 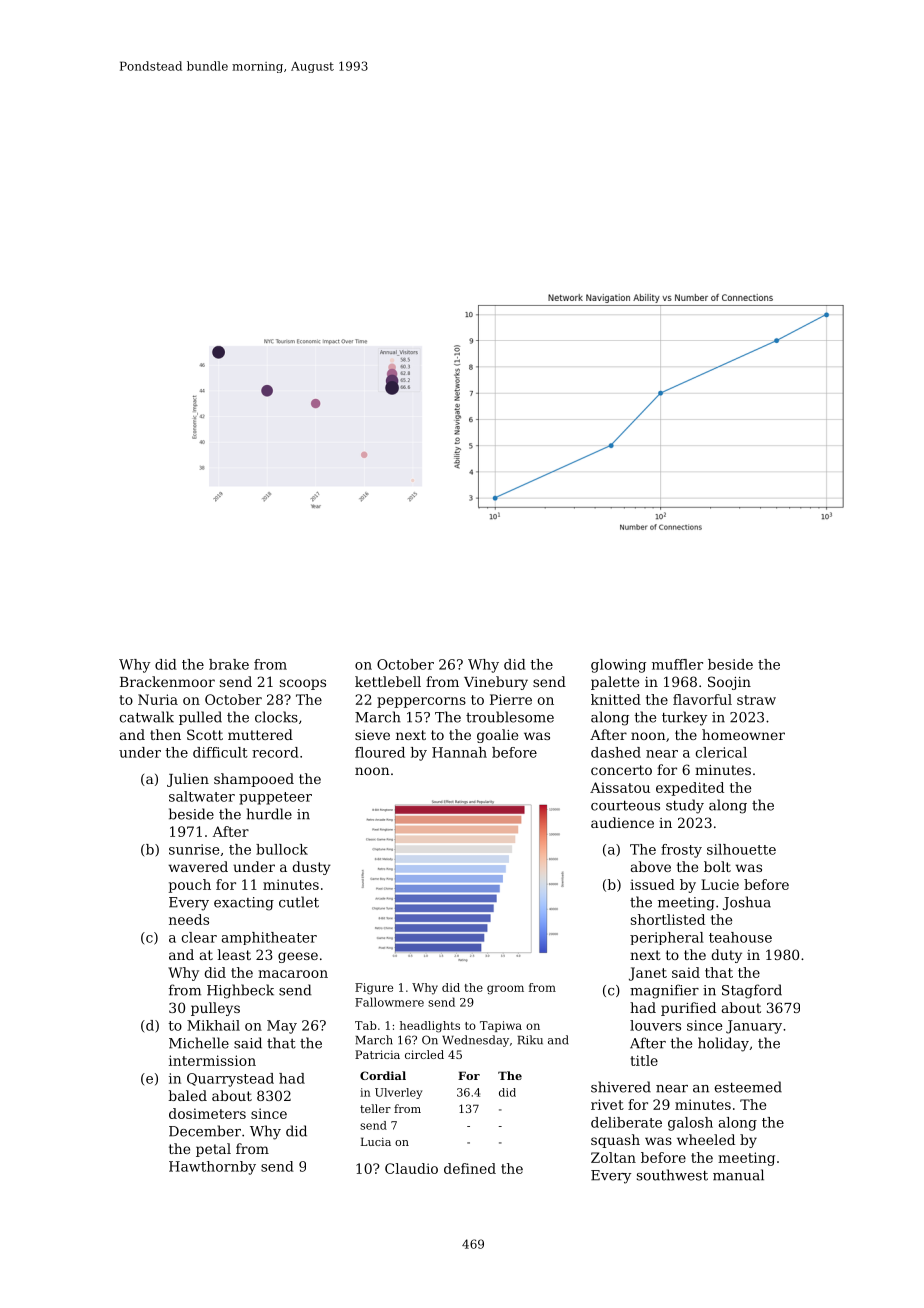 I want to click on muffler, so click(x=677, y=664).
